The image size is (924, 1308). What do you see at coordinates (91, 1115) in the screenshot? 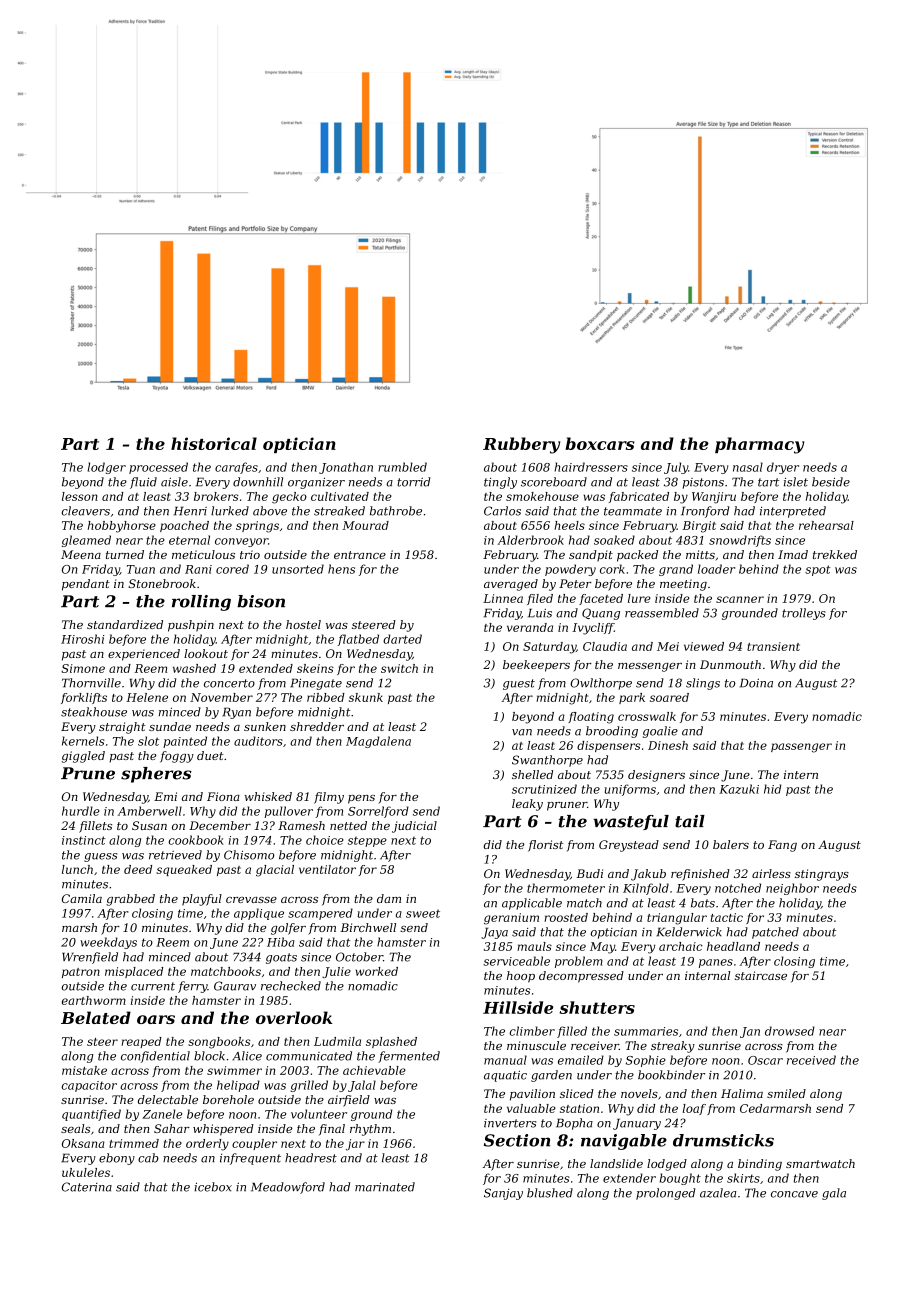
I see `quantified` at bounding box center [91, 1115].
